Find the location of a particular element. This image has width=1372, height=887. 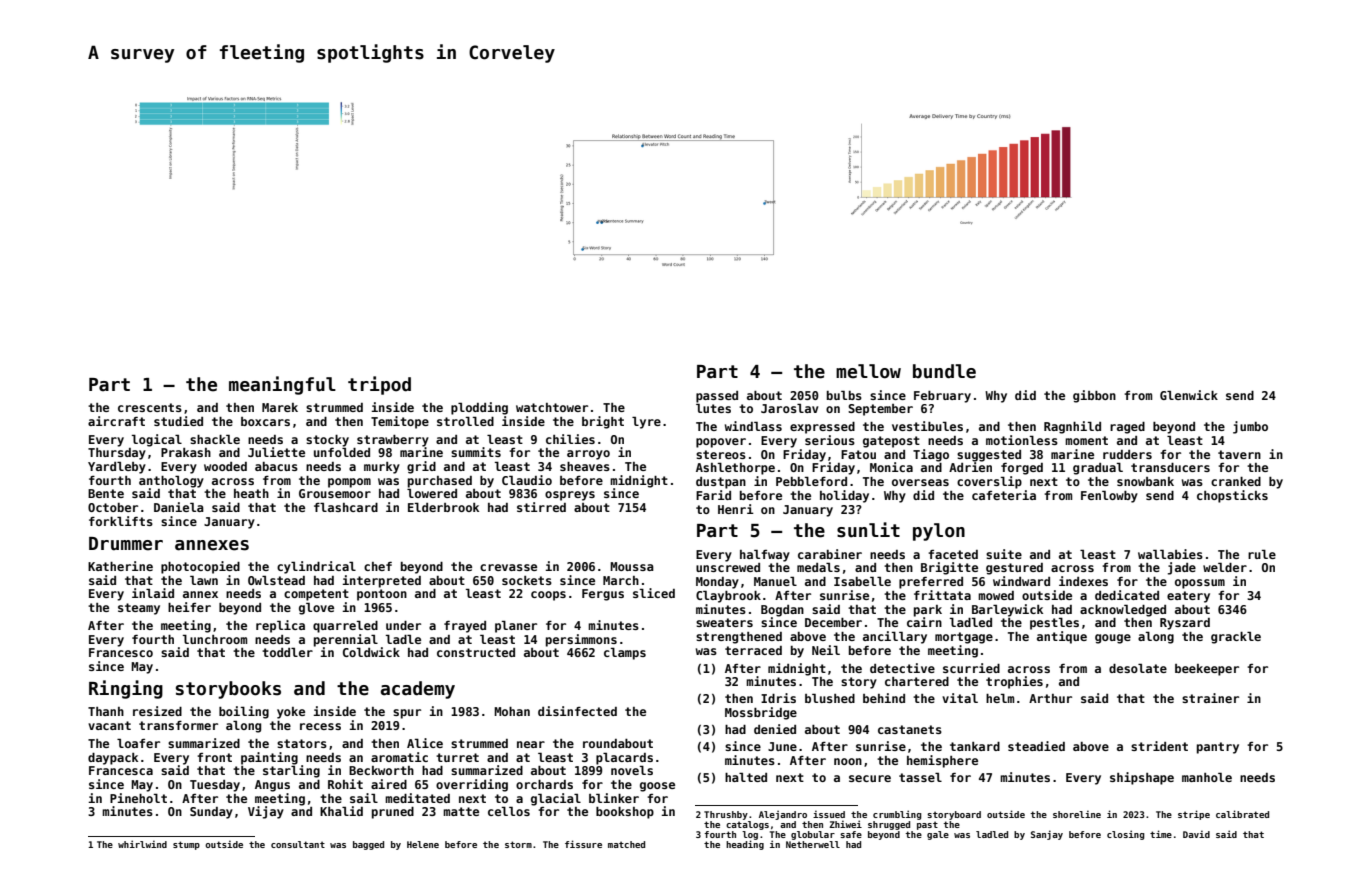

mellow is located at coordinates (868, 371).
